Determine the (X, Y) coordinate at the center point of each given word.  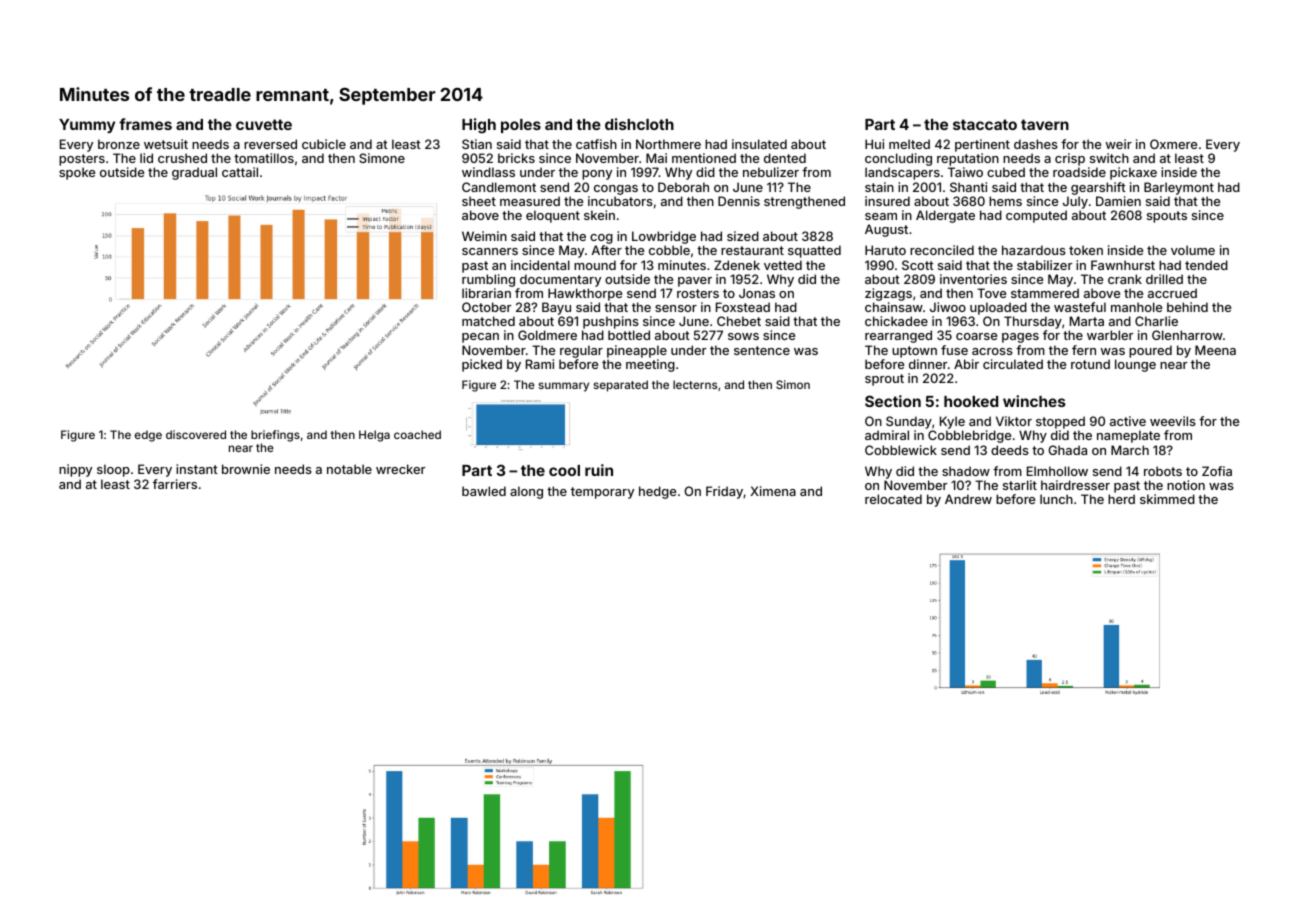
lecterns (695, 384)
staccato (985, 124)
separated (621, 386)
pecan (480, 338)
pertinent (982, 145)
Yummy (87, 126)
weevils (1173, 421)
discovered (196, 434)
